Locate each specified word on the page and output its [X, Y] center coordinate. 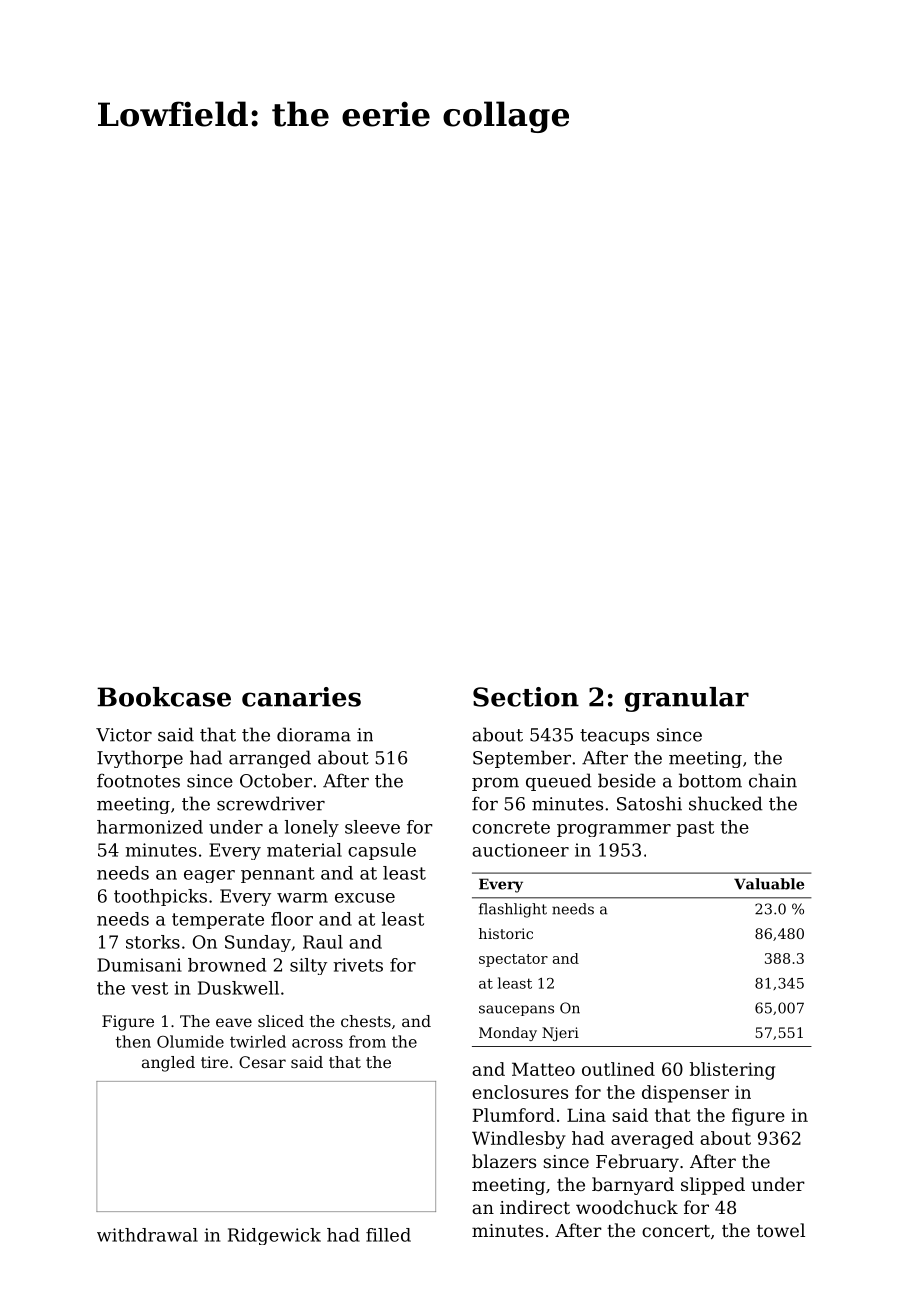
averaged [652, 1140]
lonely [312, 828]
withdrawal [147, 1235]
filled [388, 1235]
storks [153, 942]
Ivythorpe [140, 759]
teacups [614, 737]
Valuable [769, 884]
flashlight [513, 910]
